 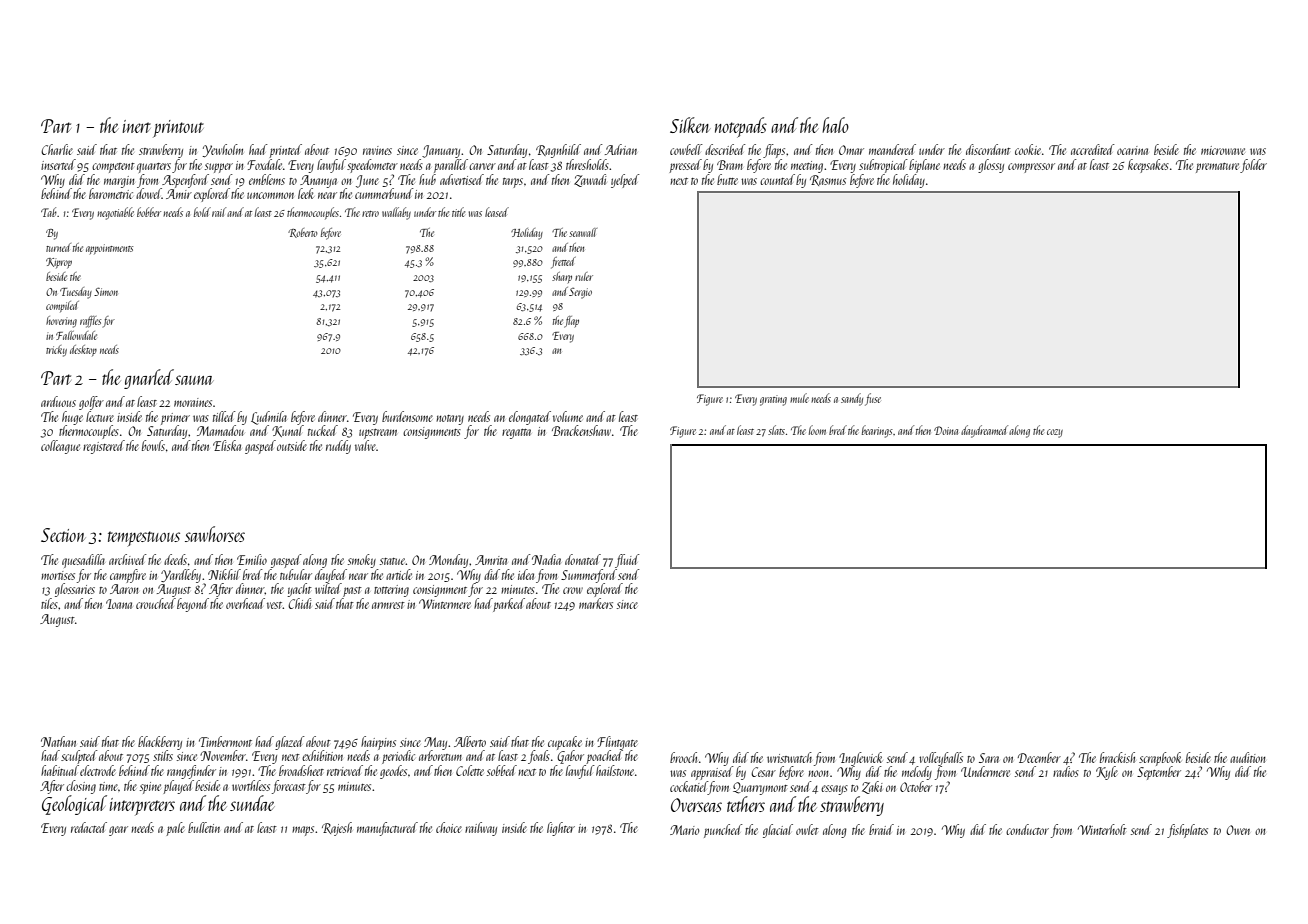 What do you see at coordinates (873, 399) in the screenshot?
I see `fuse` at bounding box center [873, 399].
